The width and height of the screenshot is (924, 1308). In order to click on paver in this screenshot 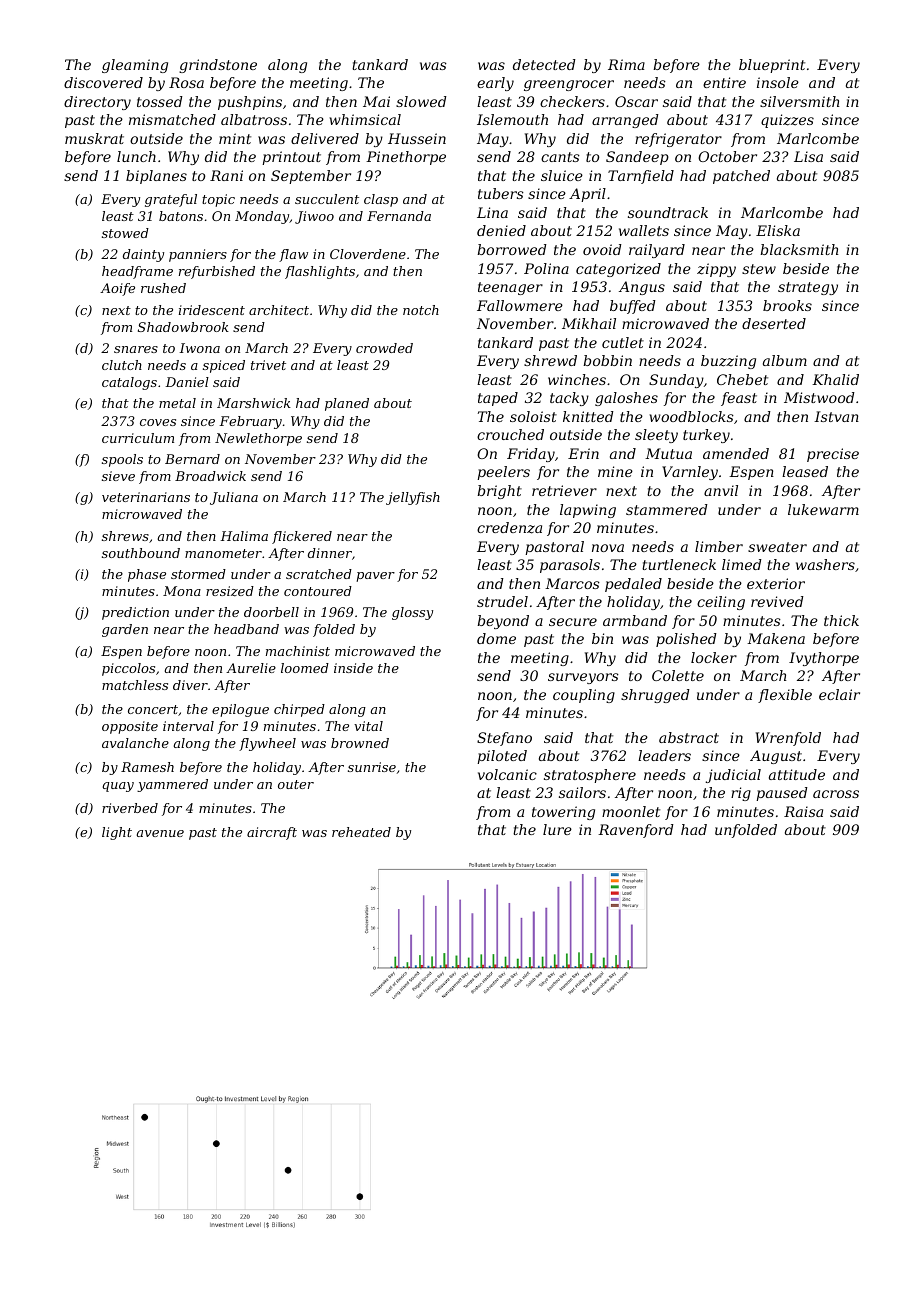, I will do `click(375, 577)`.
